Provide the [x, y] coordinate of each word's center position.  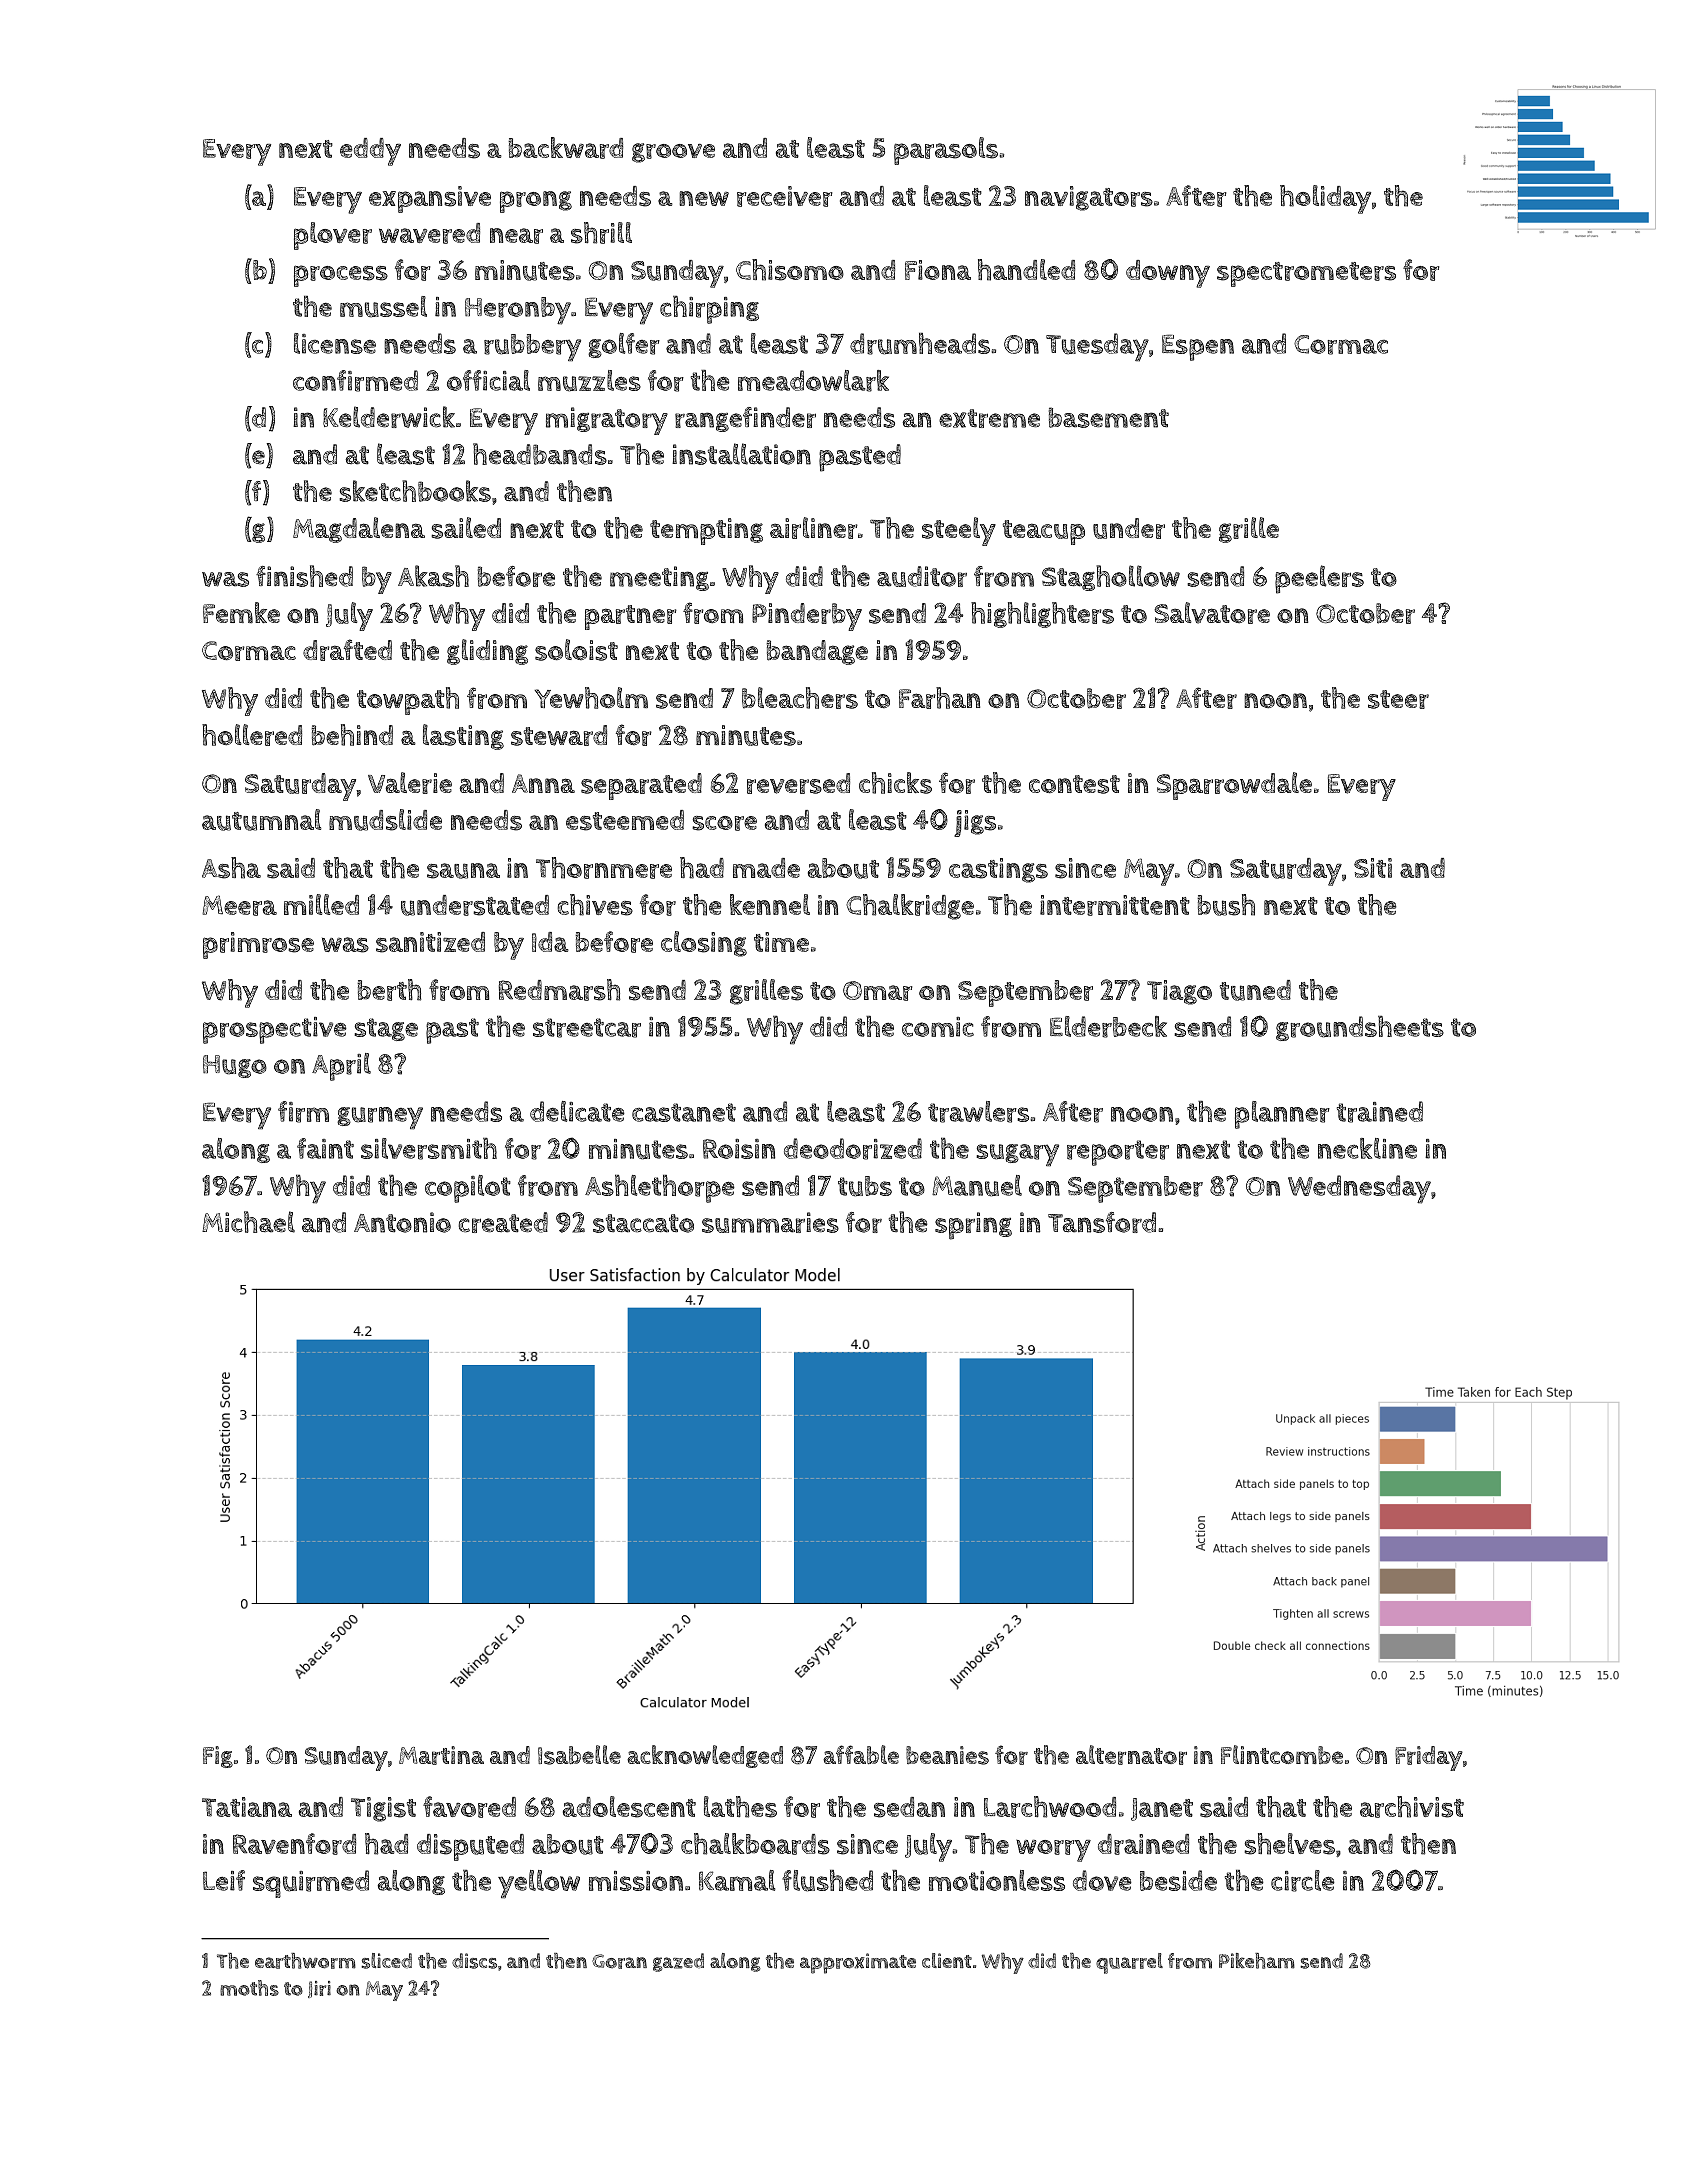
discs [474, 1961]
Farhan [939, 698]
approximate [858, 1963]
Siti [1373, 868]
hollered [252, 735]
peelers [1319, 579]
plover [333, 236]
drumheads [920, 344]
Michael [248, 1222]
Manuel [977, 1186]
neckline [1367, 1148]
